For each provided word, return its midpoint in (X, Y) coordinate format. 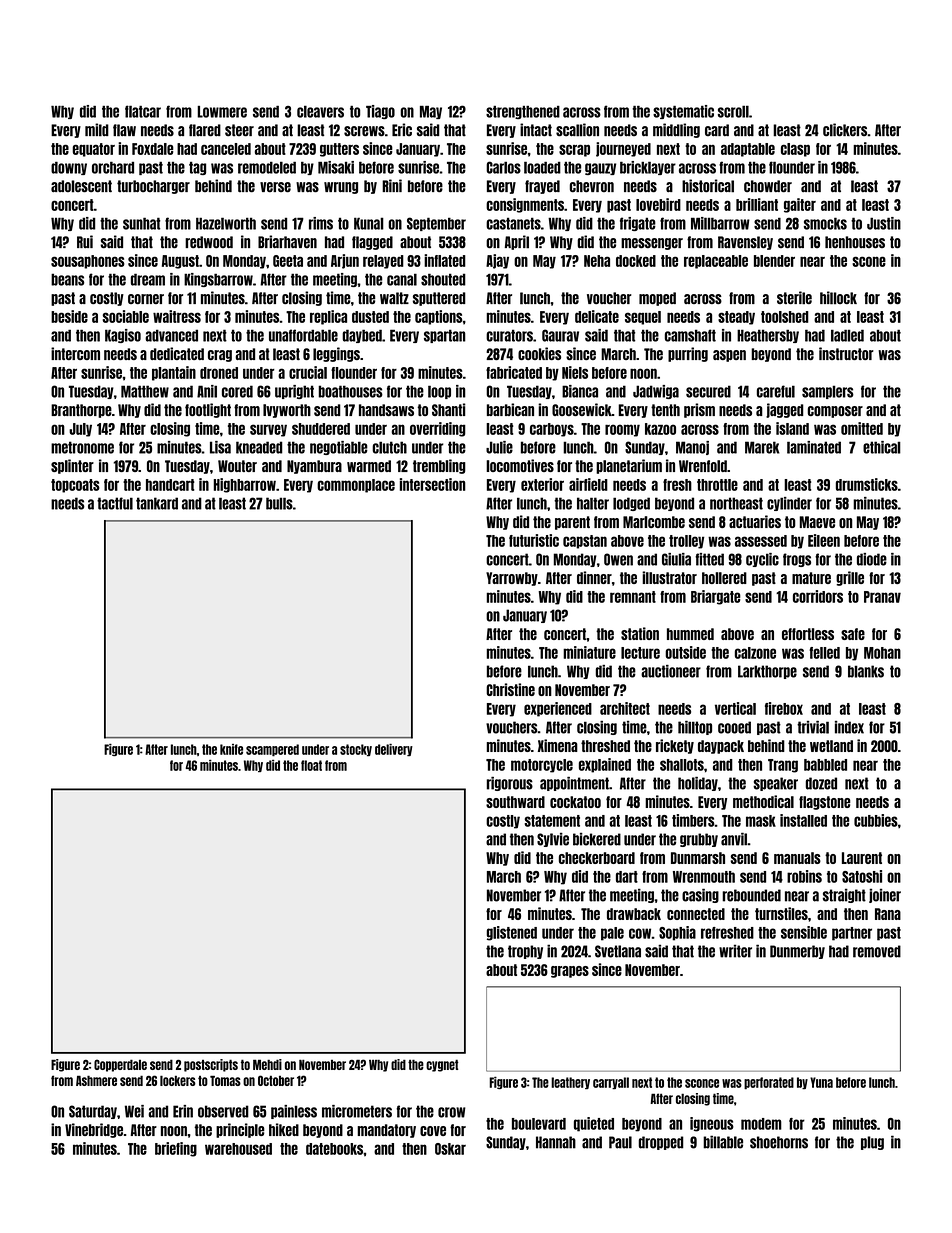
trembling (439, 466)
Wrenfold (703, 466)
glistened (512, 933)
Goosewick (582, 409)
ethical (882, 447)
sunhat (141, 223)
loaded (542, 167)
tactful (115, 503)
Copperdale (120, 1065)
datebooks (334, 1149)
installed (803, 820)
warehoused (238, 1149)
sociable (126, 316)
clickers (845, 130)
